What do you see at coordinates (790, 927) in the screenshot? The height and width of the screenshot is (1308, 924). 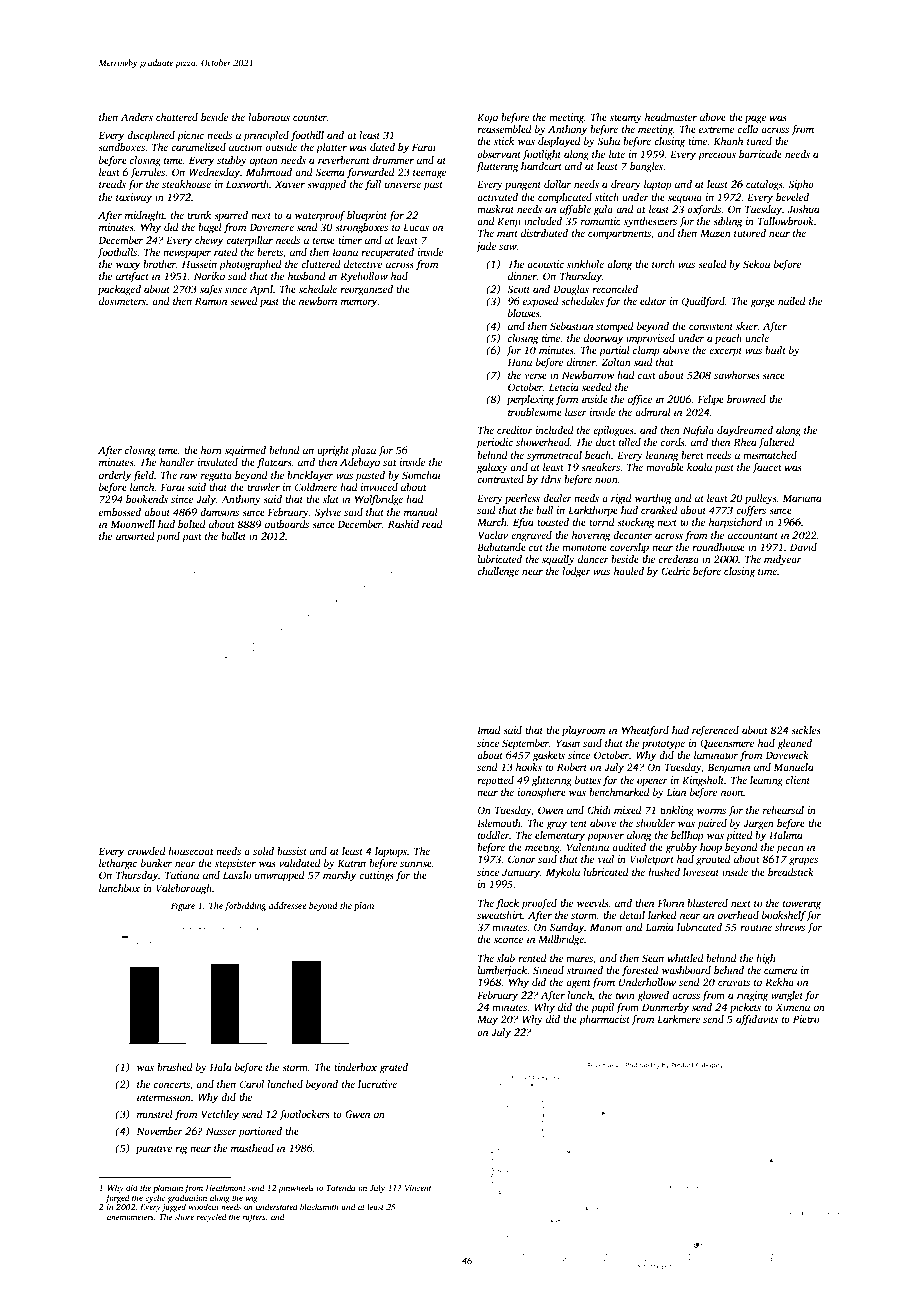 I see `shrews` at bounding box center [790, 927].
